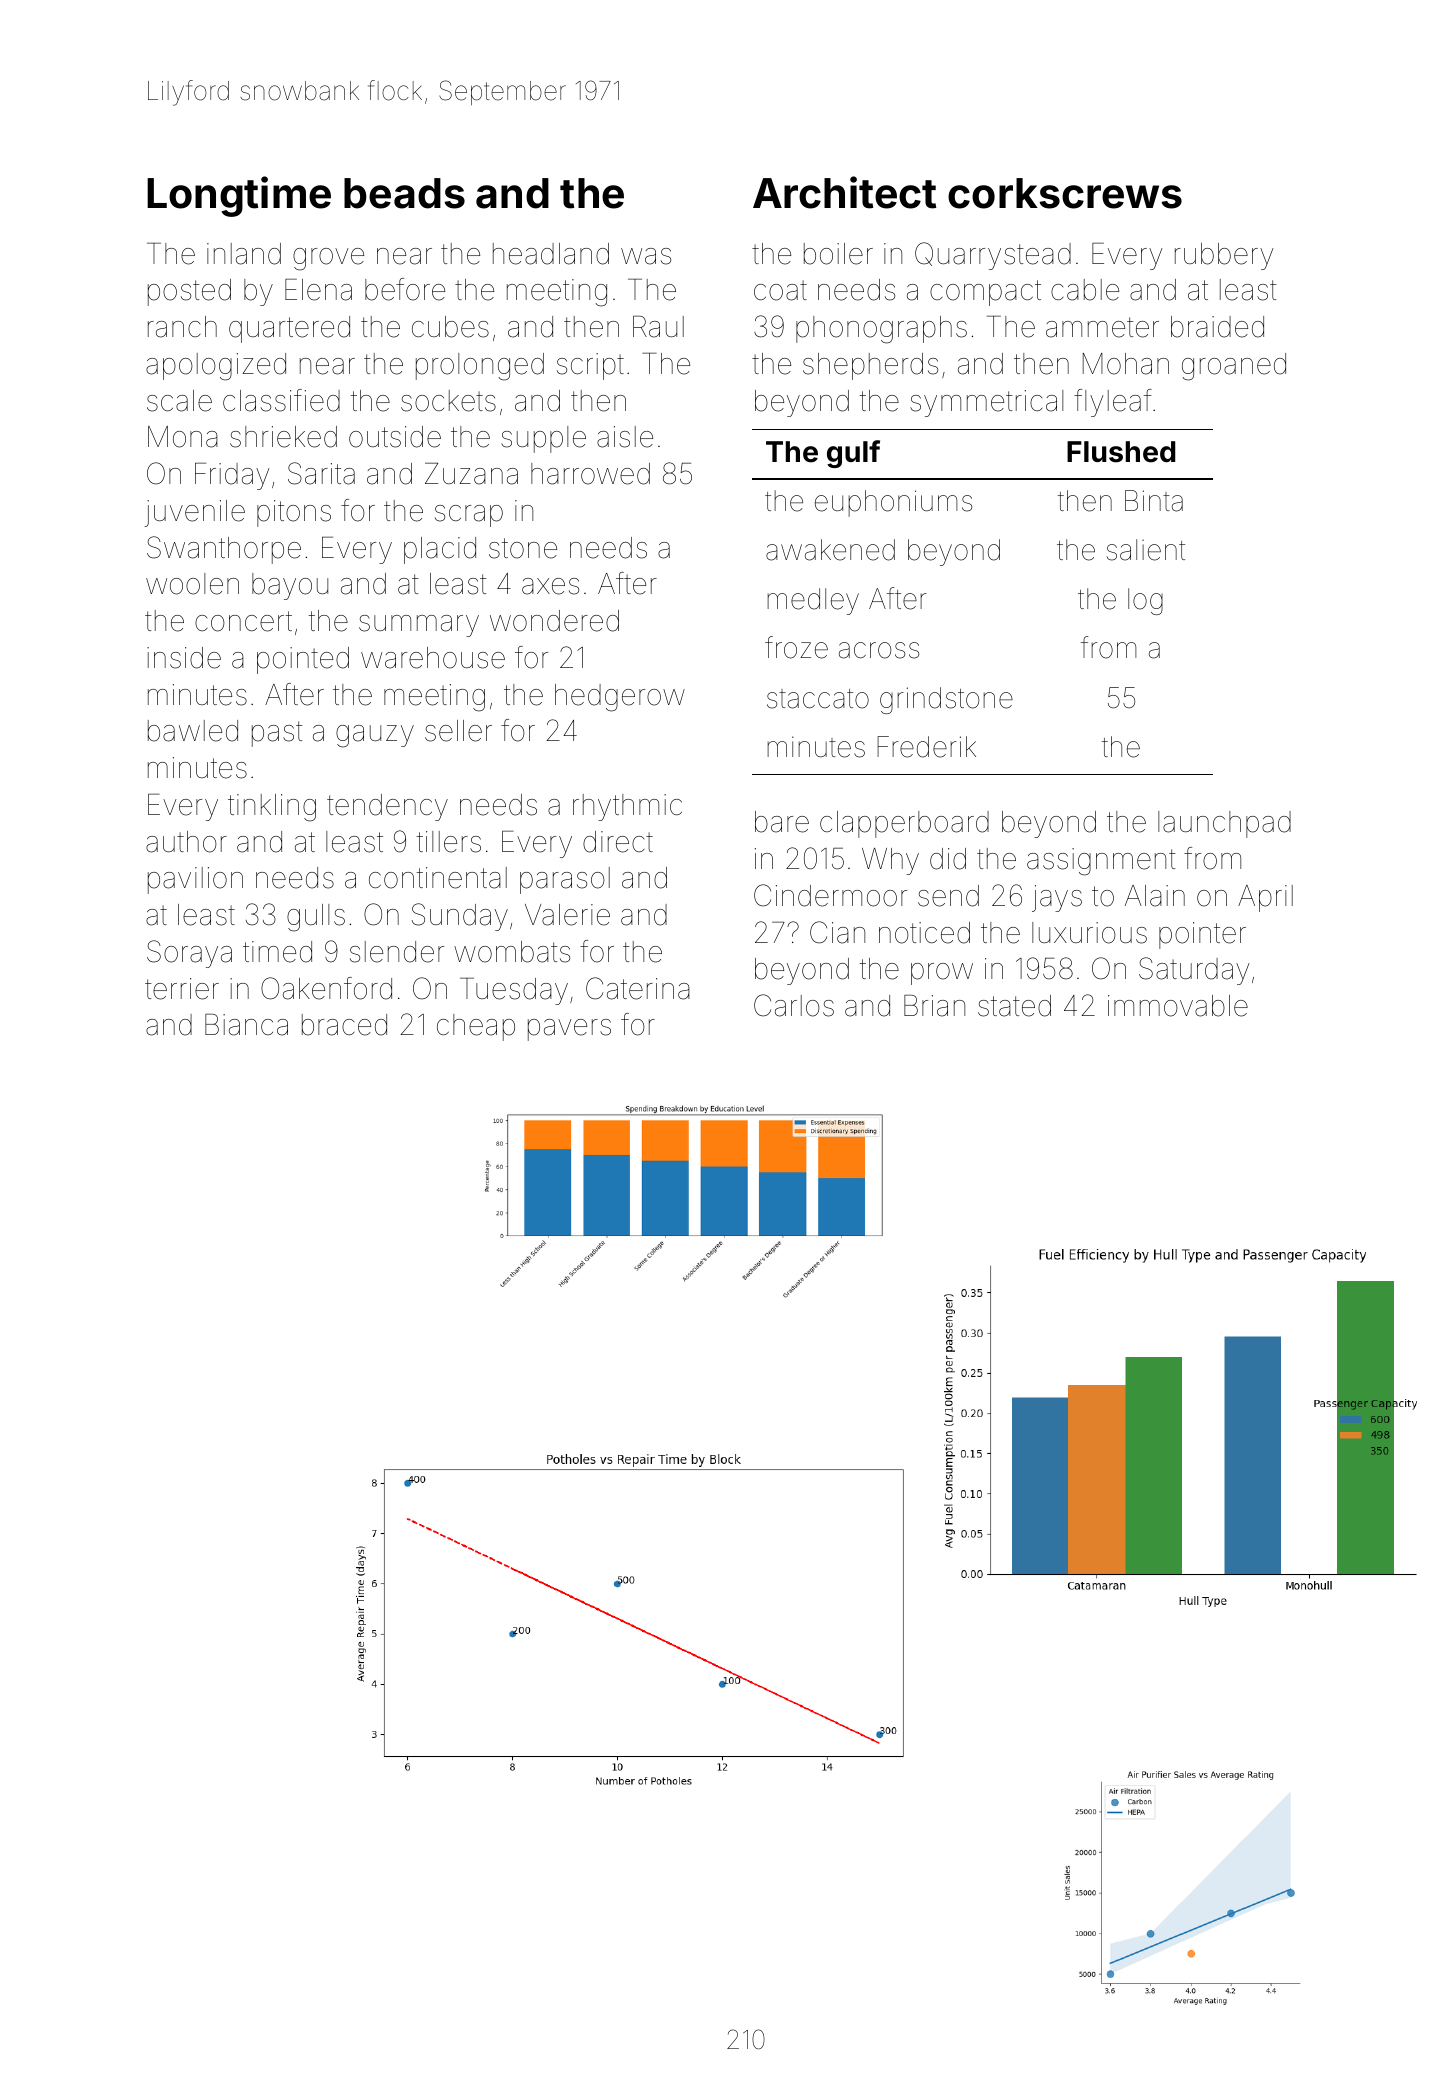 This screenshot has width=1450, height=2100. What do you see at coordinates (625, 437) in the screenshot?
I see `aisle` at bounding box center [625, 437].
